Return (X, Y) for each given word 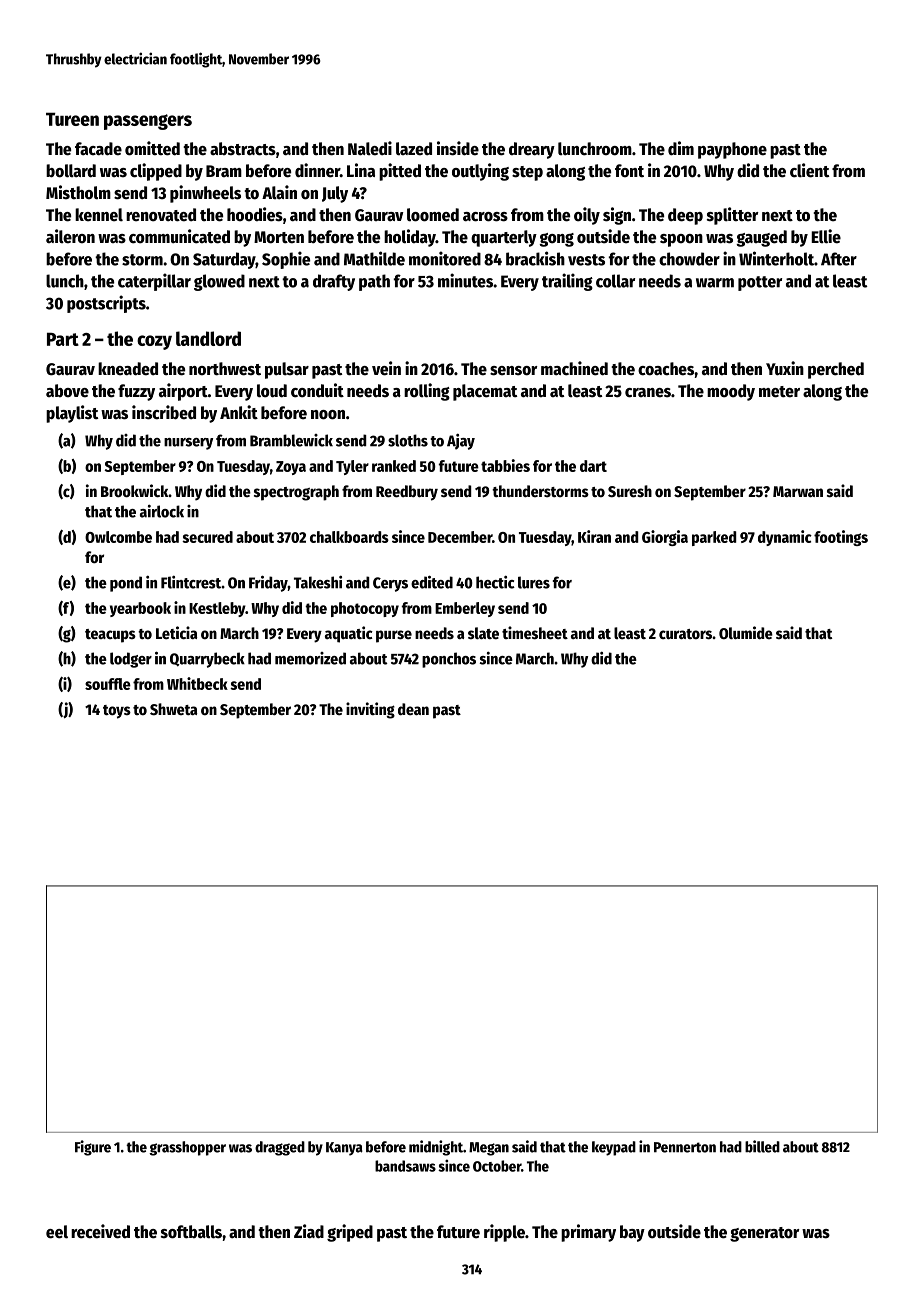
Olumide (746, 633)
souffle (108, 684)
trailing (567, 282)
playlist (72, 414)
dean (413, 709)
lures (534, 582)
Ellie (826, 236)
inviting (370, 710)
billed (762, 1146)
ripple (504, 1233)
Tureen (72, 119)
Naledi (370, 148)
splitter (732, 216)
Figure (93, 1148)
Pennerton (685, 1147)
